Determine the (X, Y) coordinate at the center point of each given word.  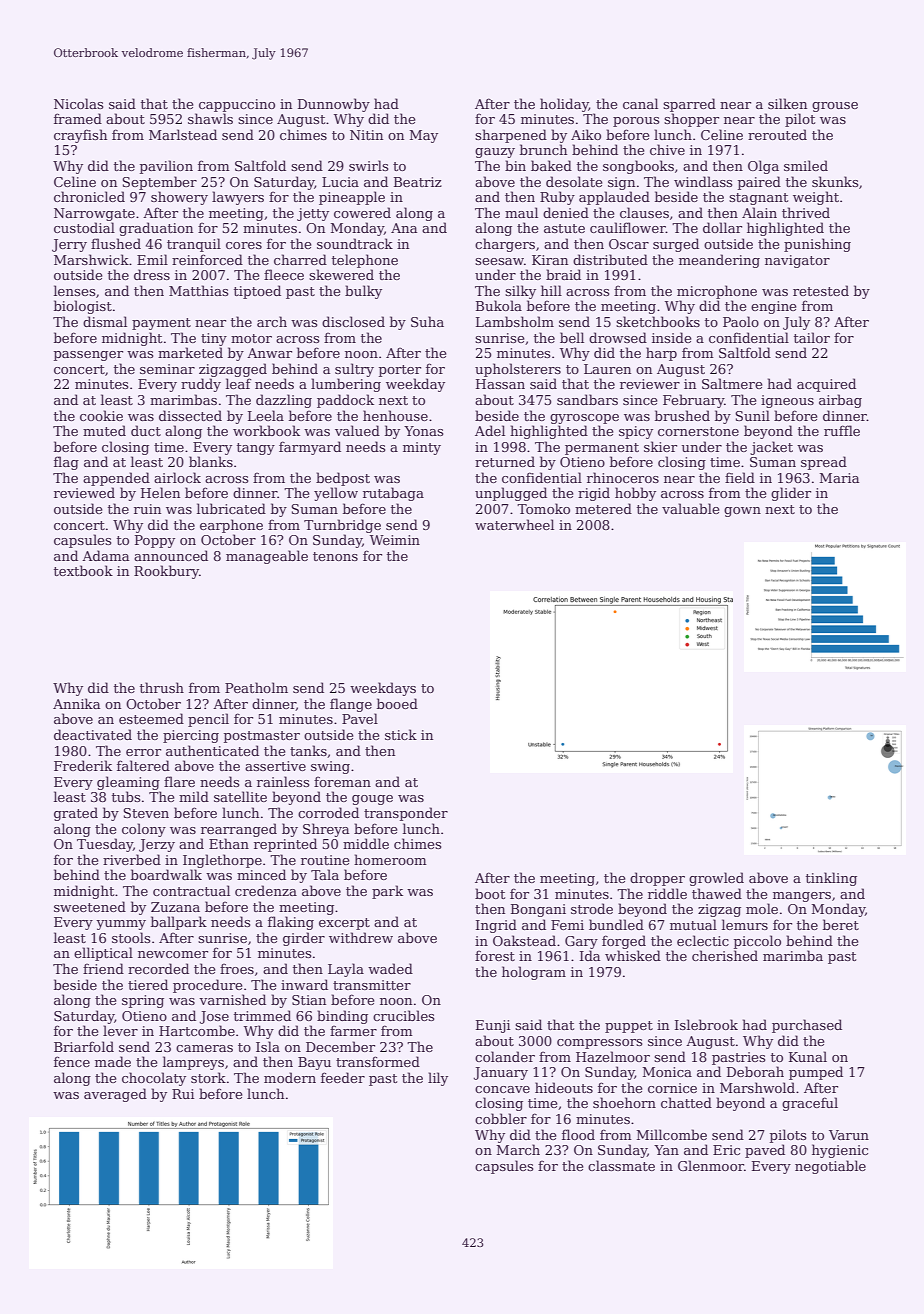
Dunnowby (334, 105)
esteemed (151, 718)
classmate (621, 1165)
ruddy (201, 385)
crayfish (80, 136)
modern (290, 1077)
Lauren (607, 369)
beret (841, 924)
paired (759, 183)
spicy (636, 432)
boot (490, 893)
